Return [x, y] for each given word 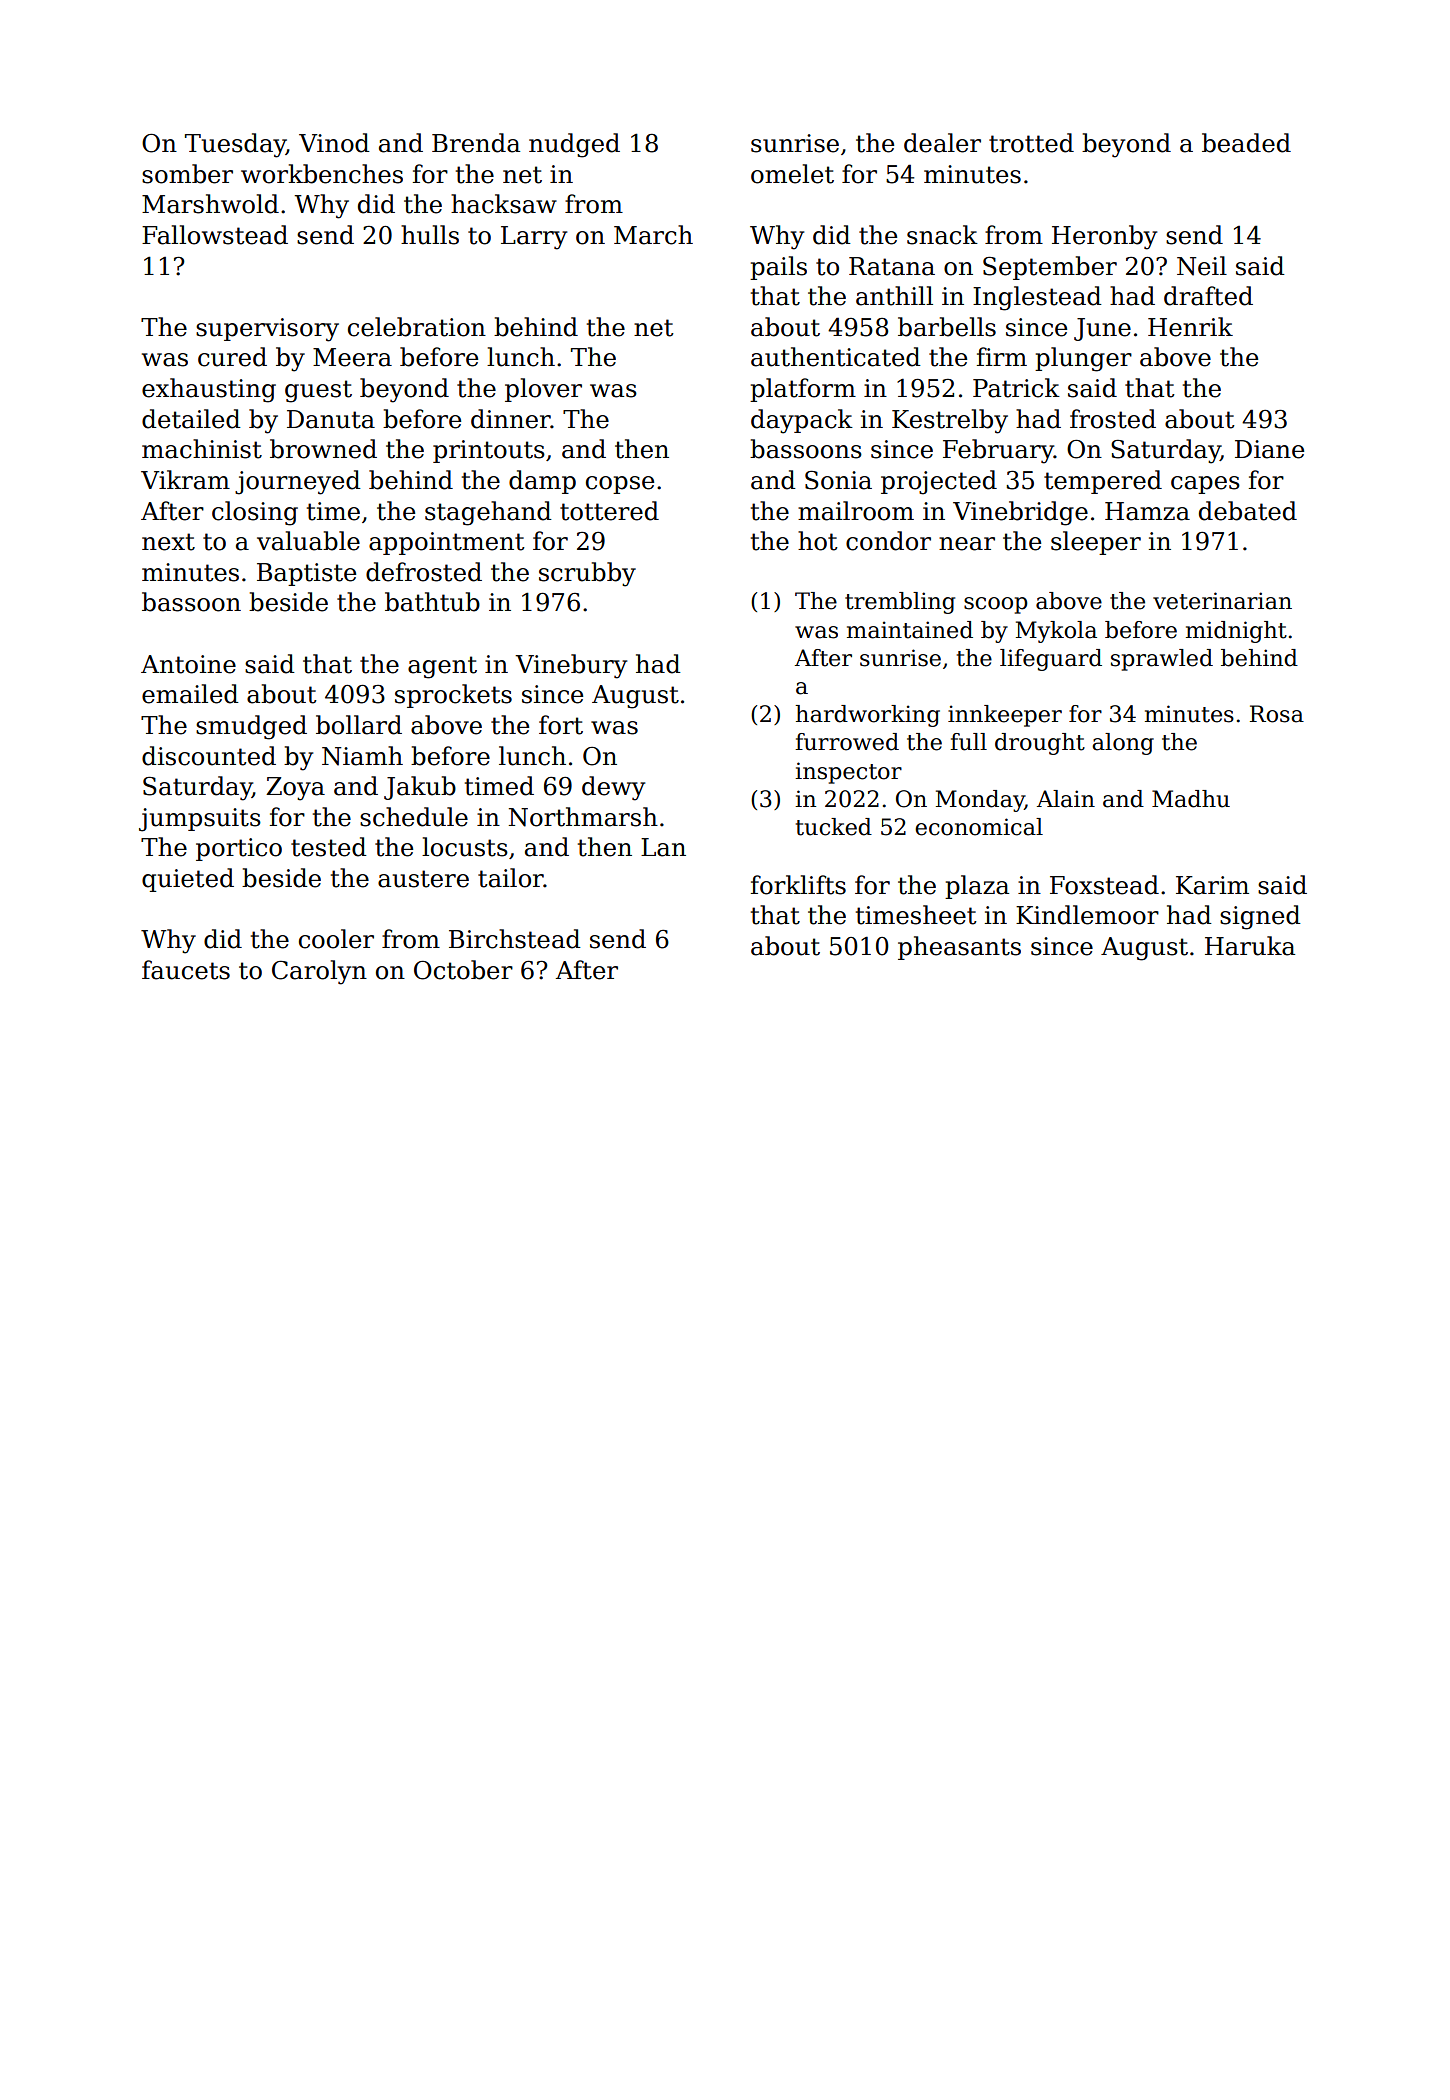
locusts [465, 847]
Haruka [1250, 946]
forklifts [798, 885]
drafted [1208, 296]
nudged [574, 145]
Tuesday [235, 145]
